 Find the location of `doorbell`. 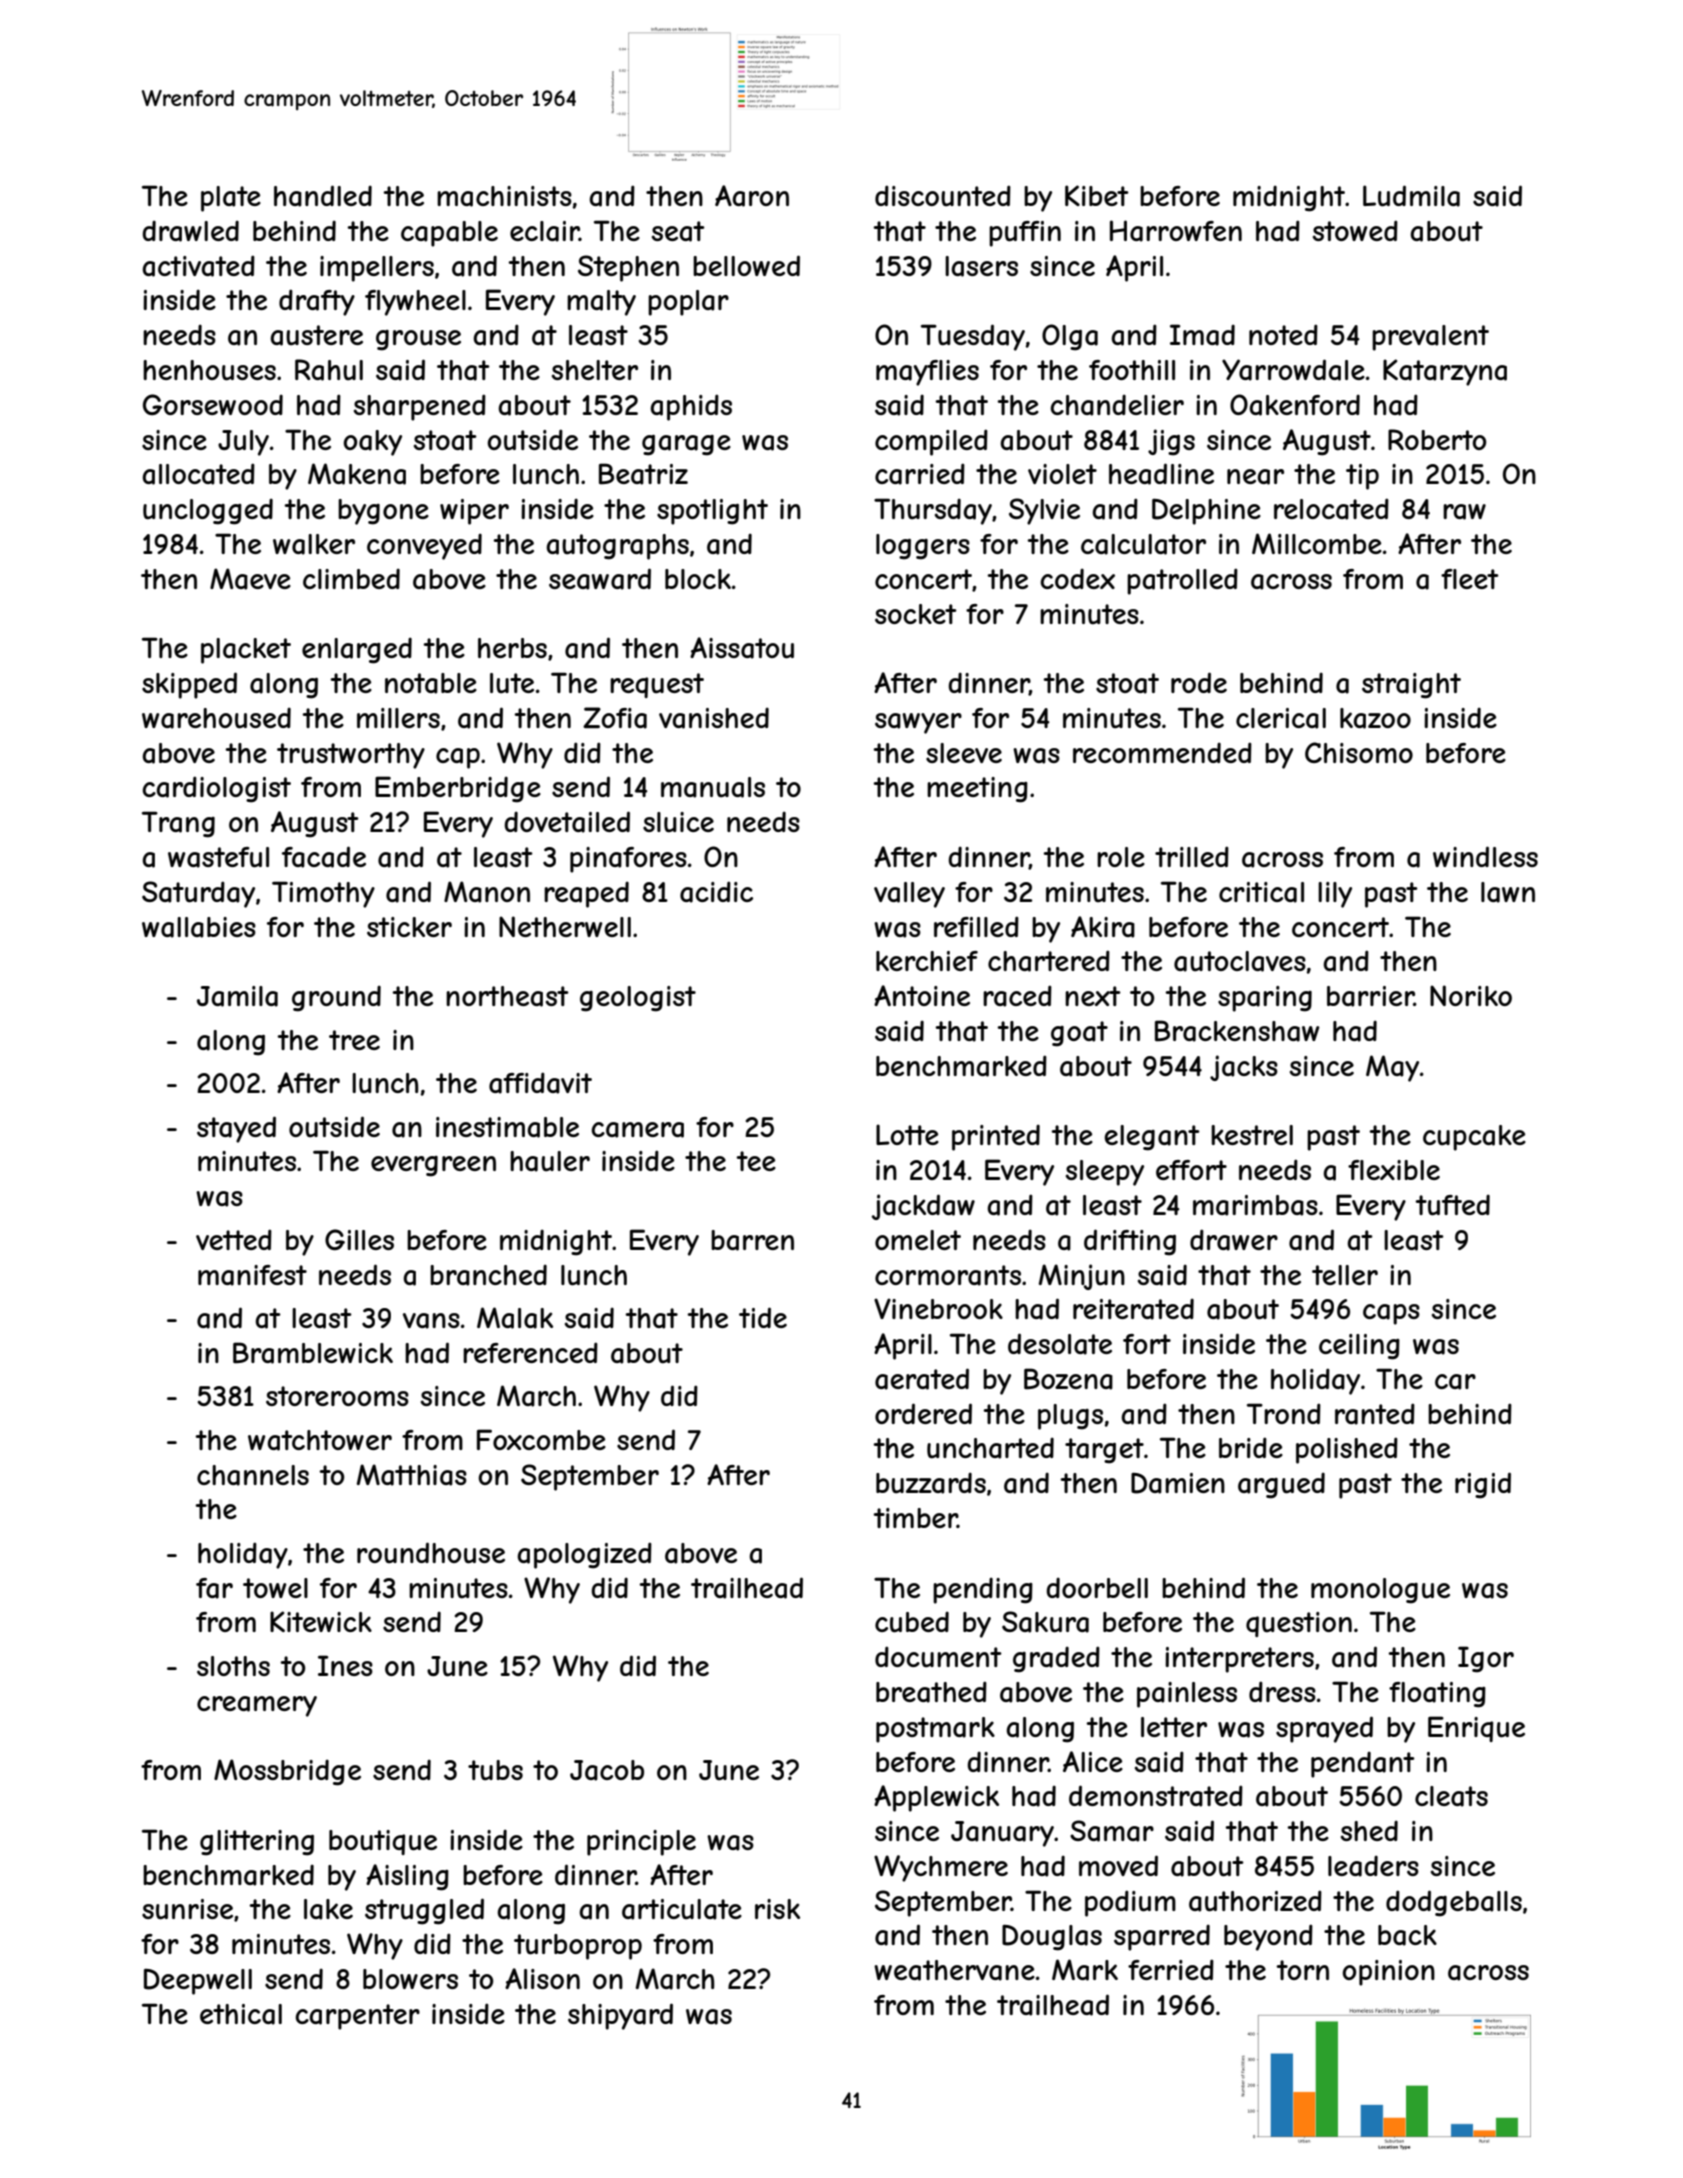

doorbell is located at coordinates (1097, 1587).
